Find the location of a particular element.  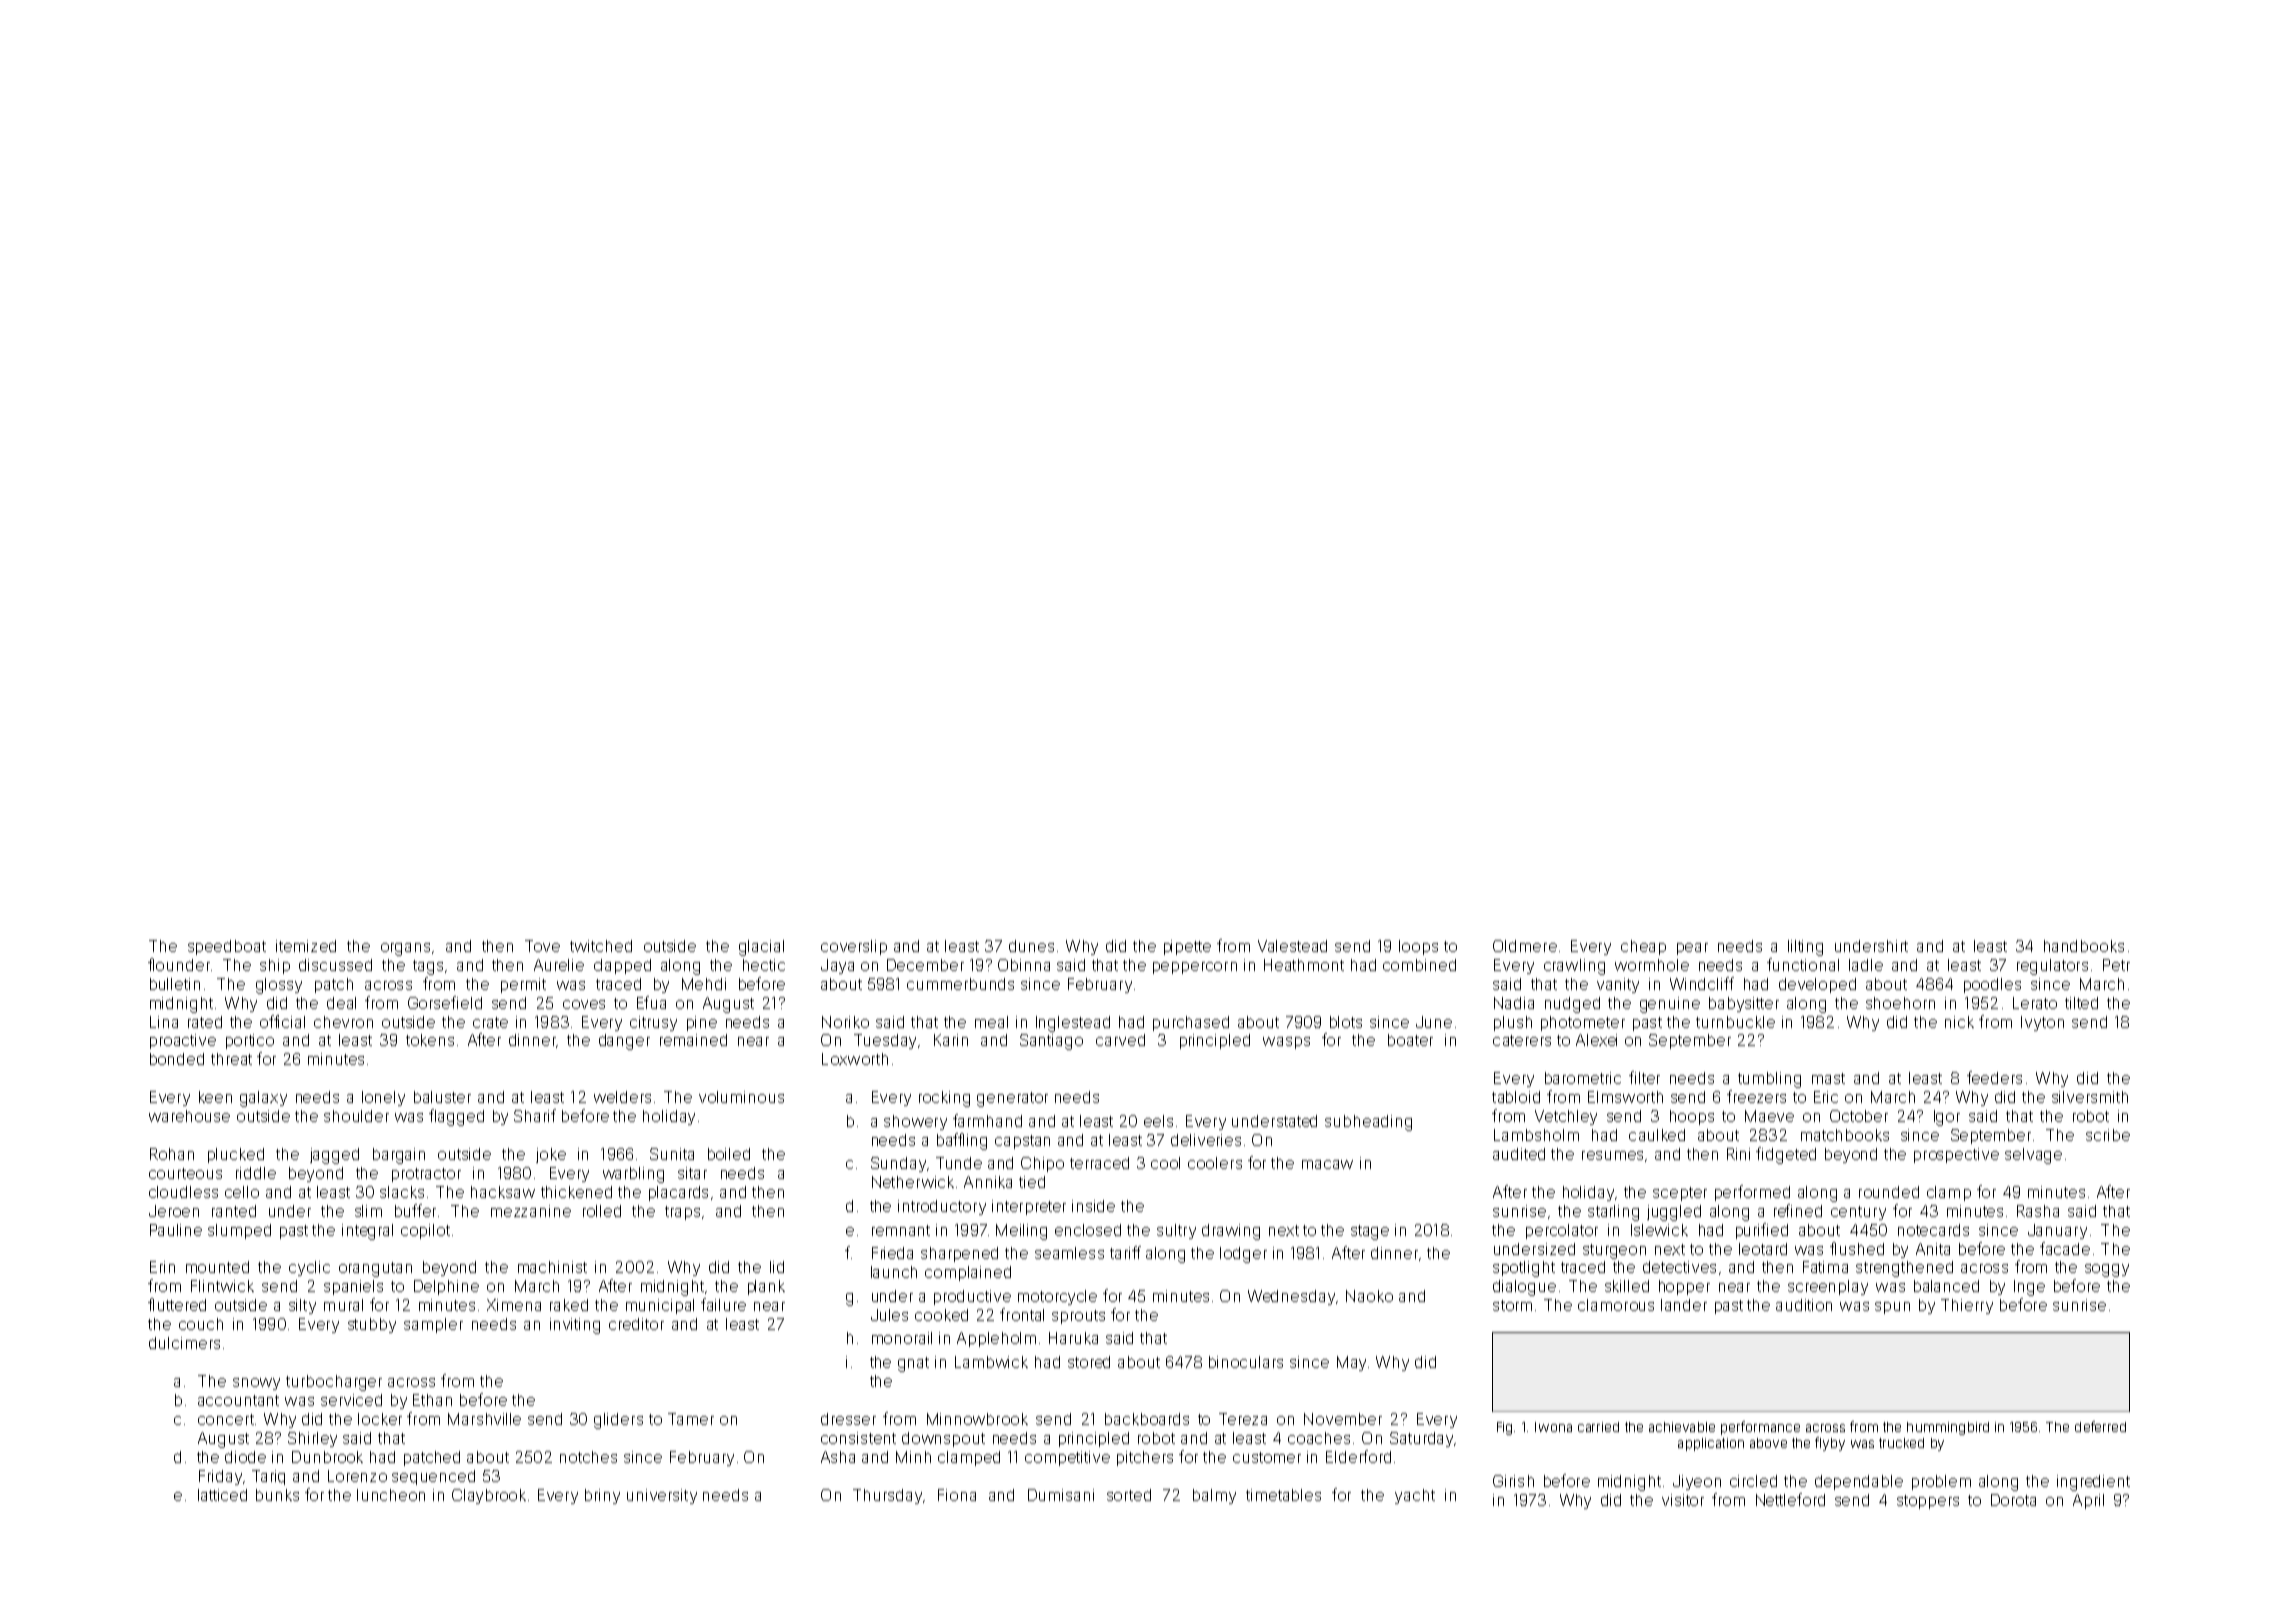

latticed is located at coordinates (222, 1495).
